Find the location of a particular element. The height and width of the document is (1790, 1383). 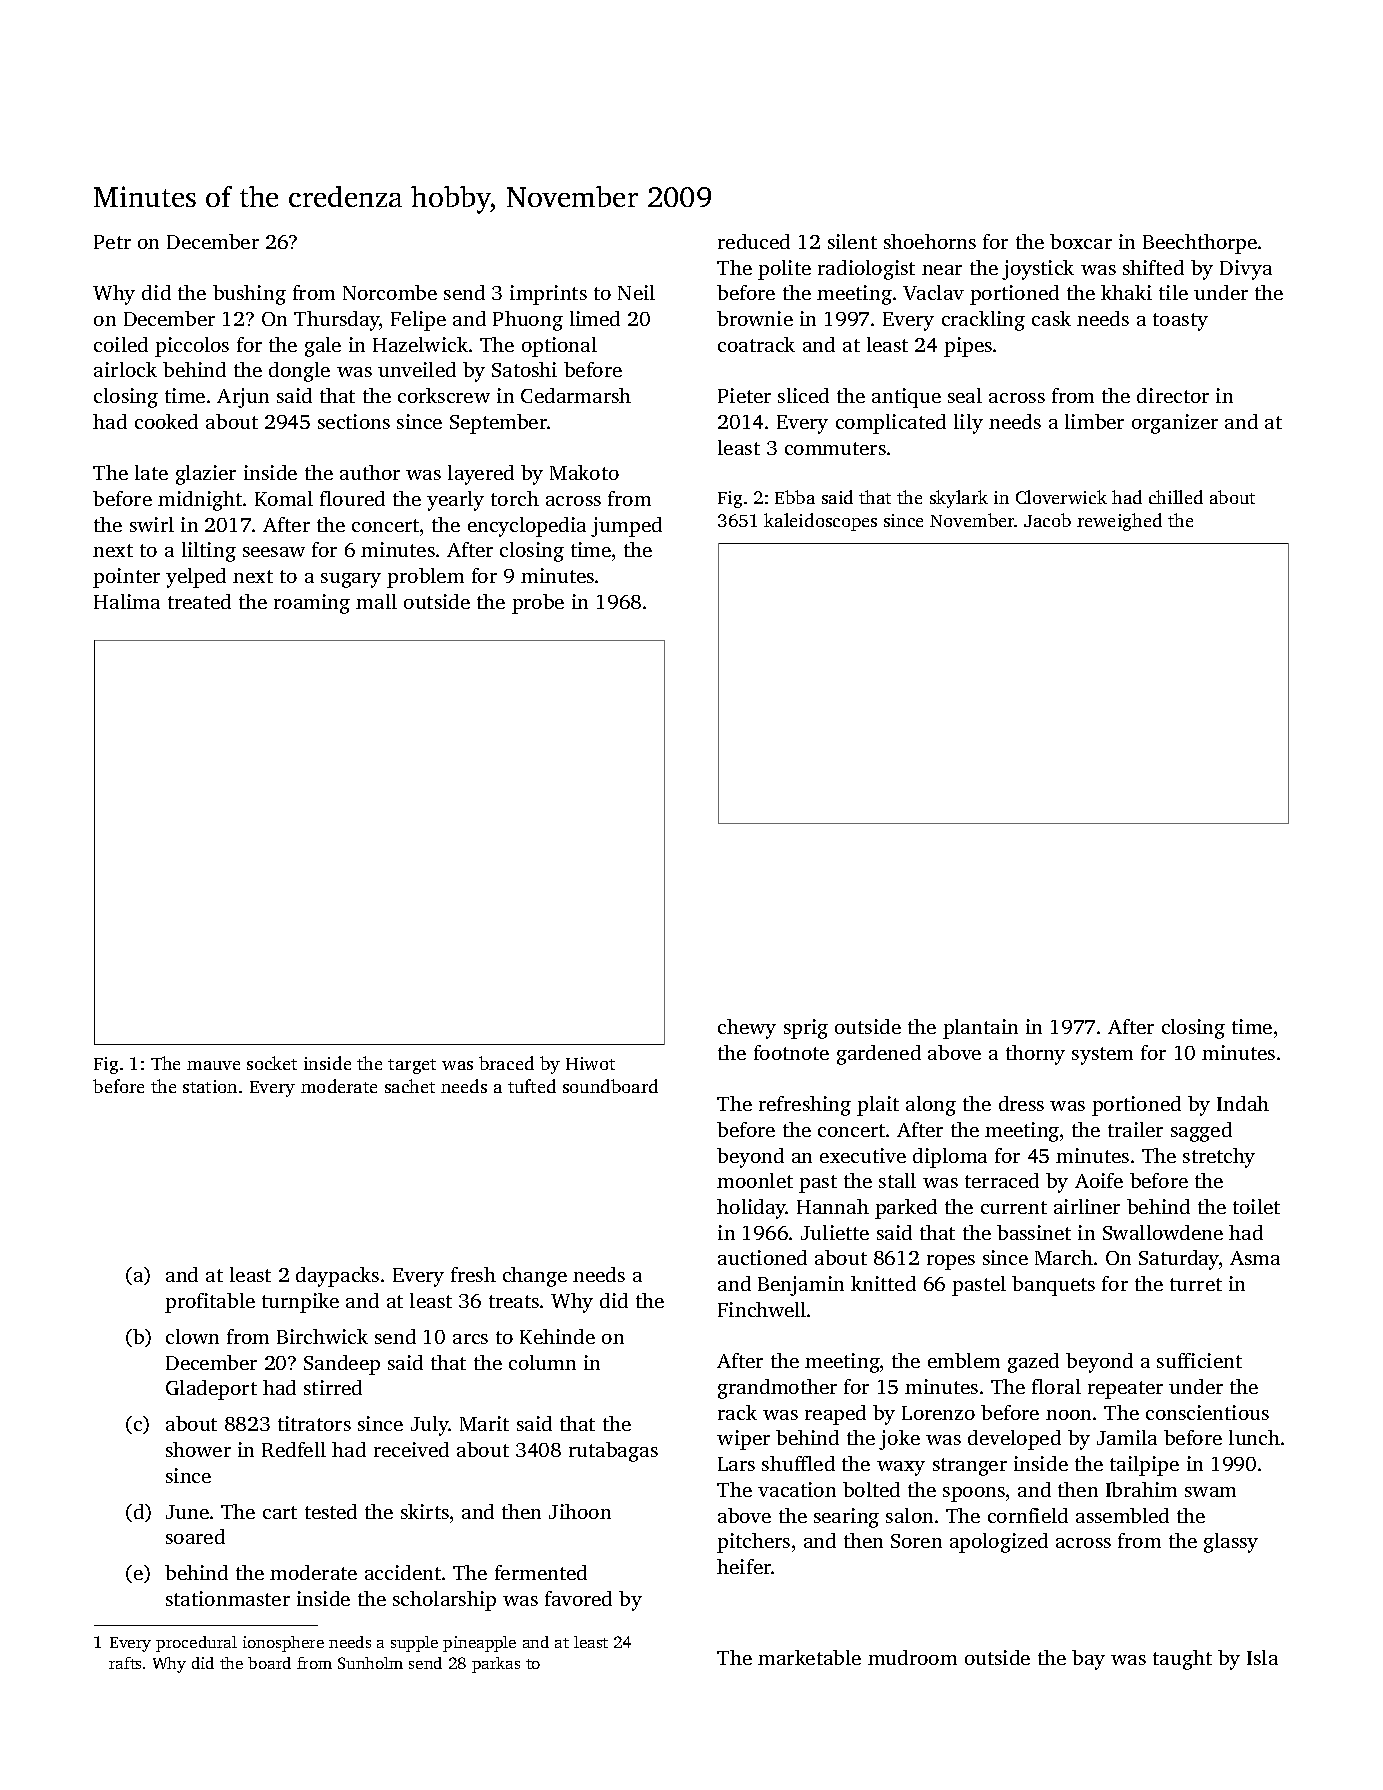

sufficient is located at coordinates (1199, 1360).
